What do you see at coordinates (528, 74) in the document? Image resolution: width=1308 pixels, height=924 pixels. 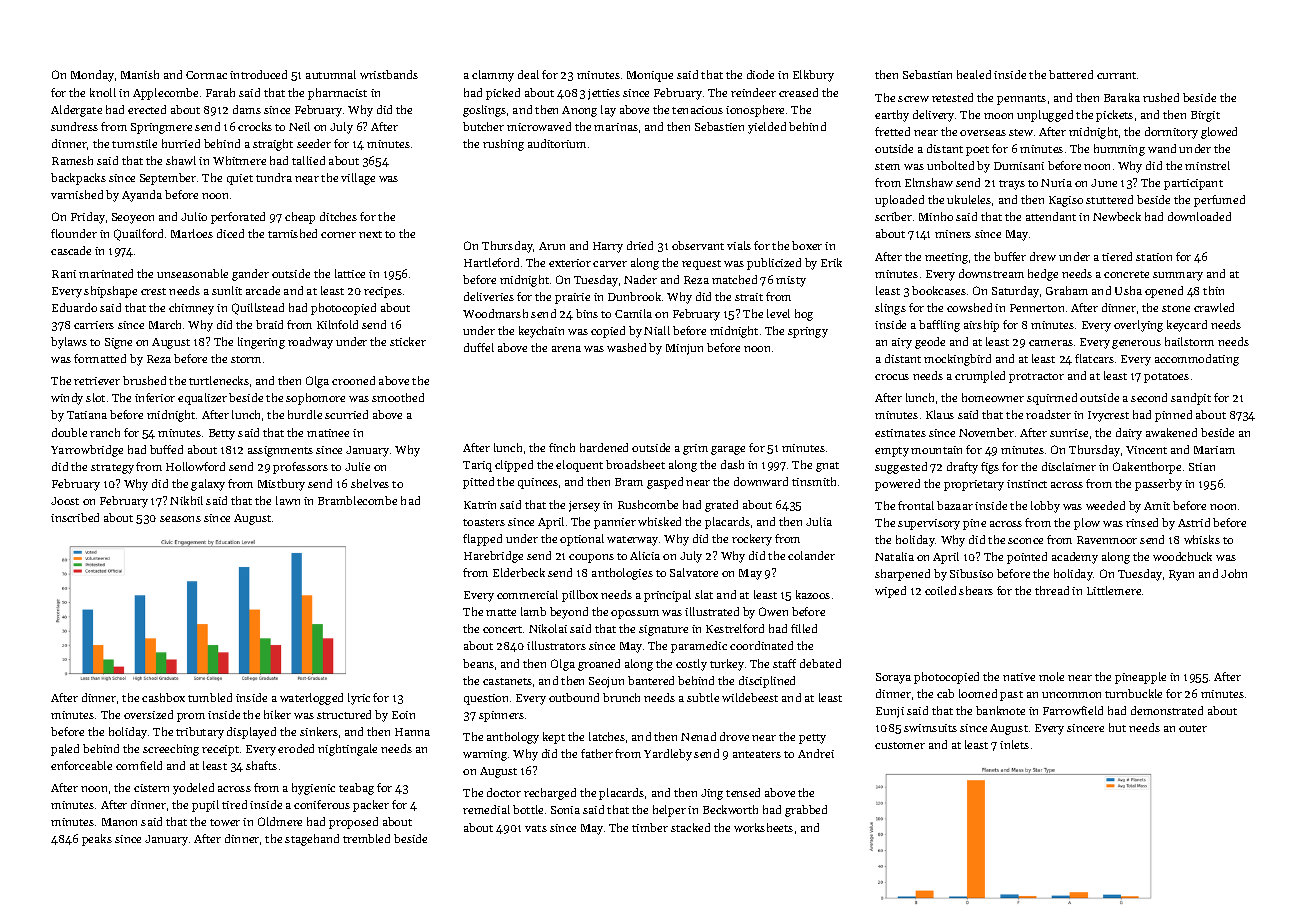 I see `deal` at bounding box center [528, 74].
